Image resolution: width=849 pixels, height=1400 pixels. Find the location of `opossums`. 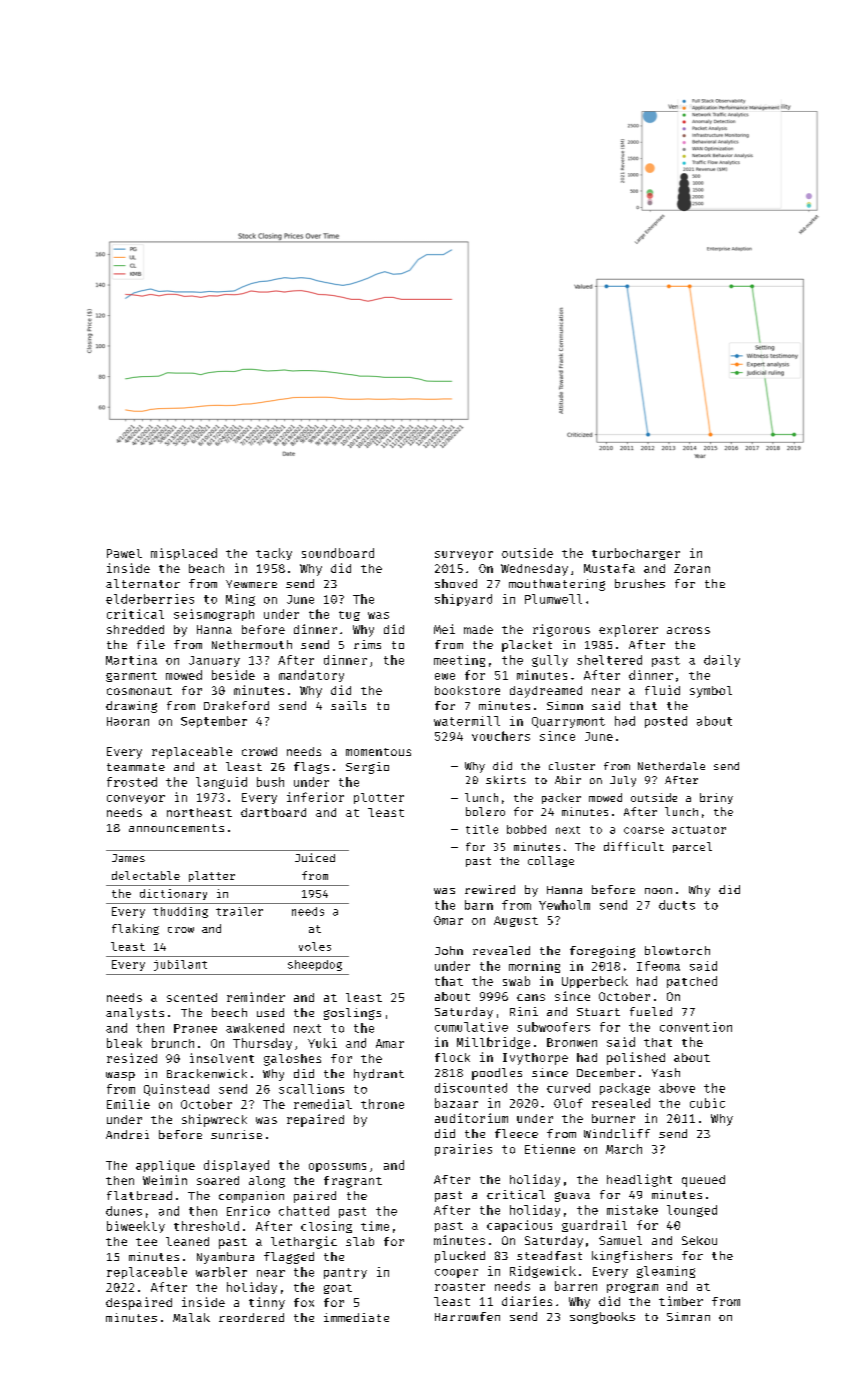

opossums is located at coordinates (337, 1167).
